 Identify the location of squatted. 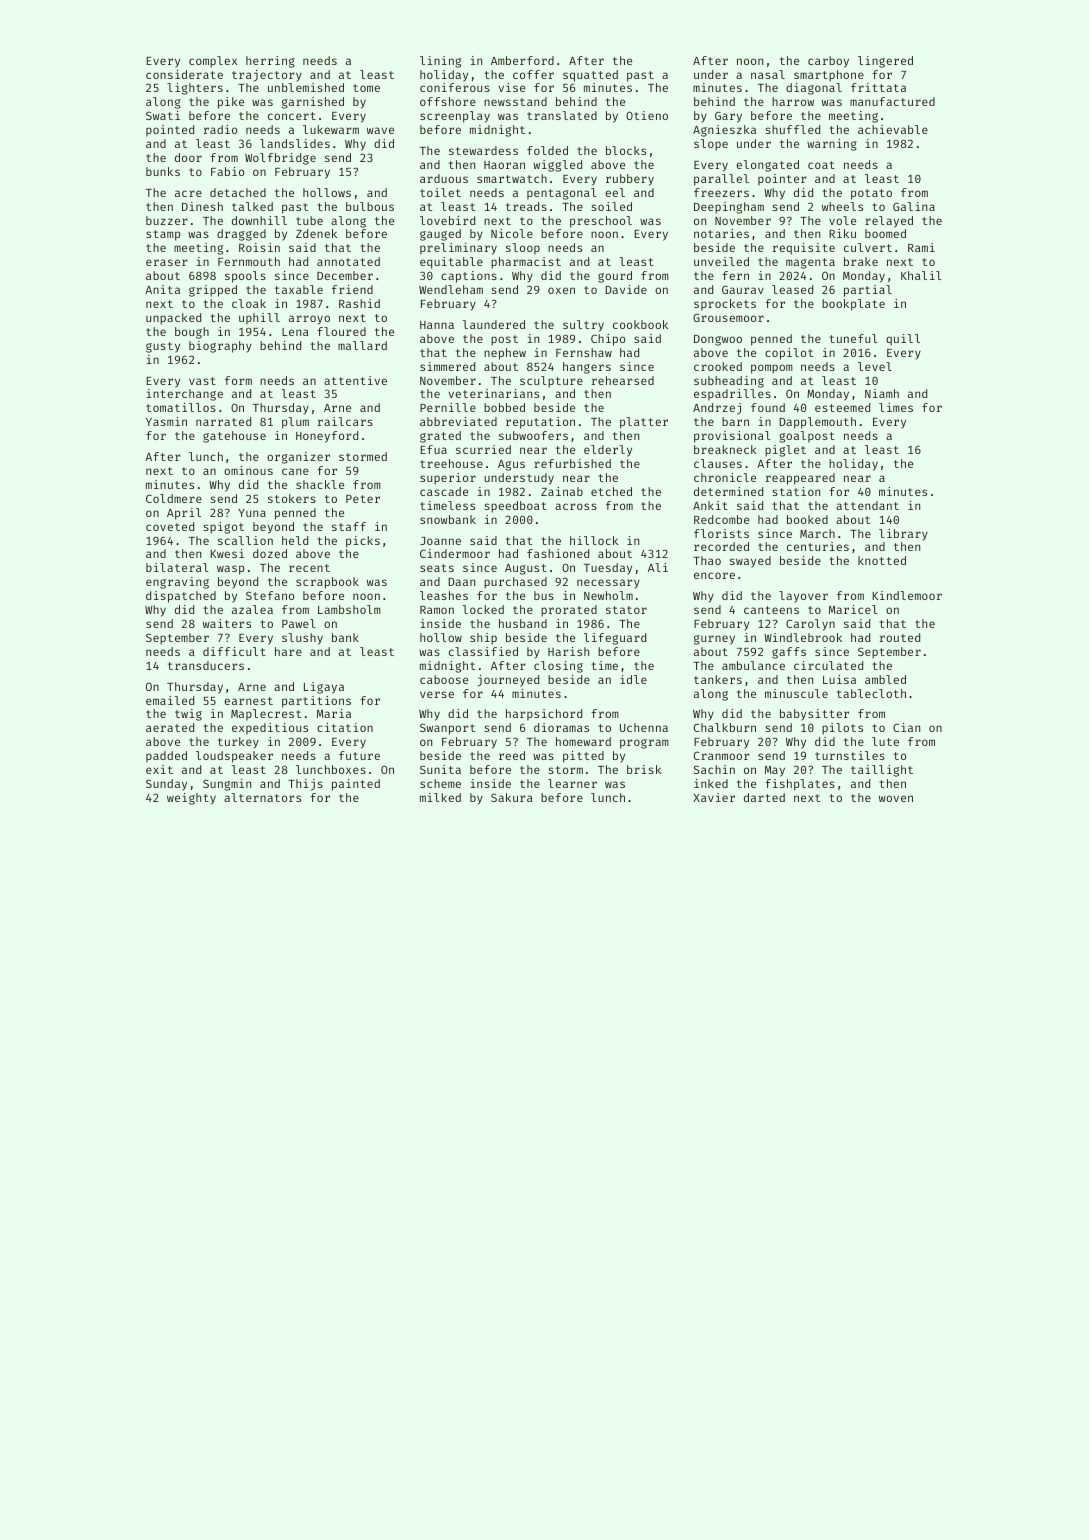
(590, 76).
